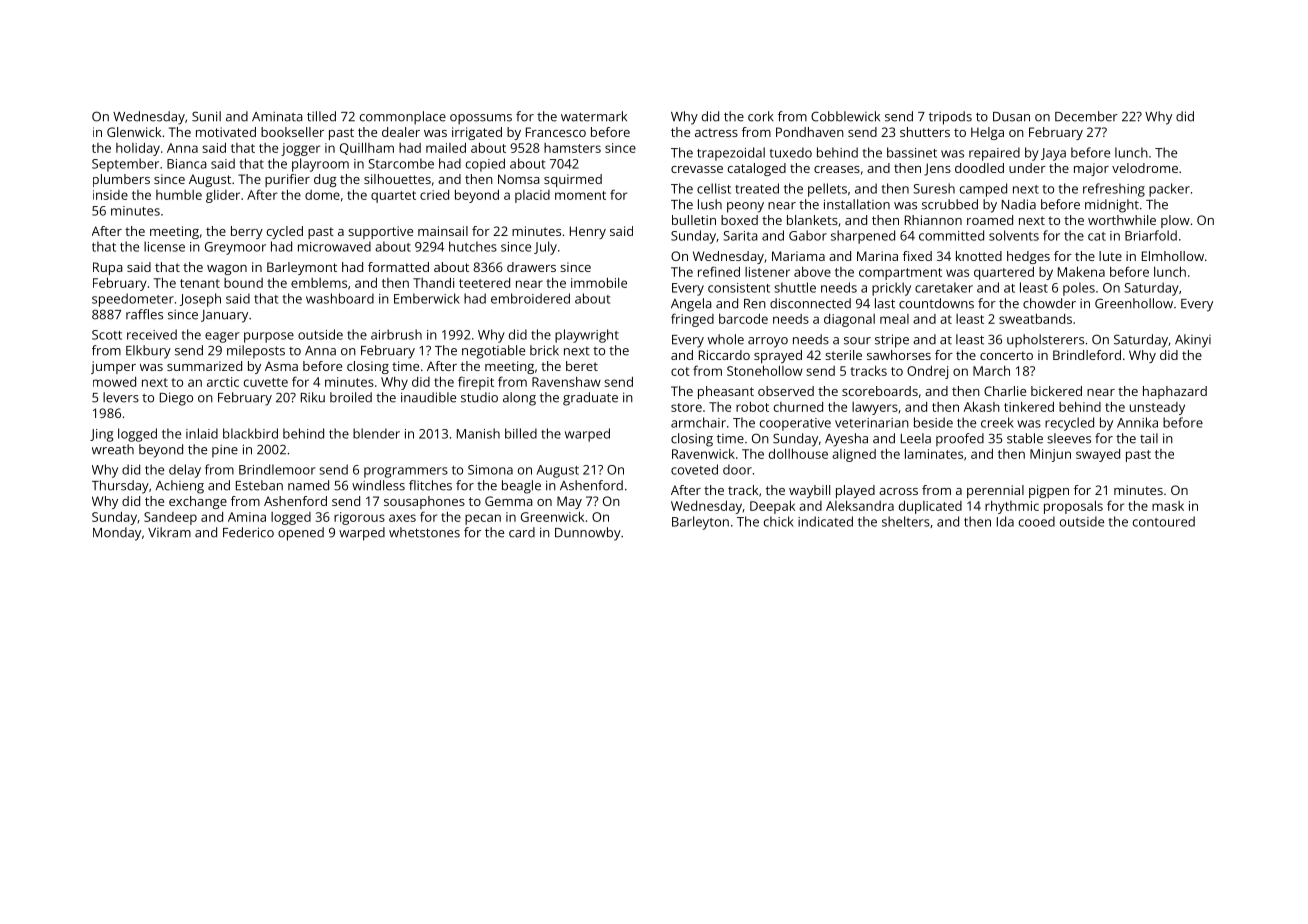 The width and height of the document is (1308, 924). I want to click on quartet, so click(393, 197).
